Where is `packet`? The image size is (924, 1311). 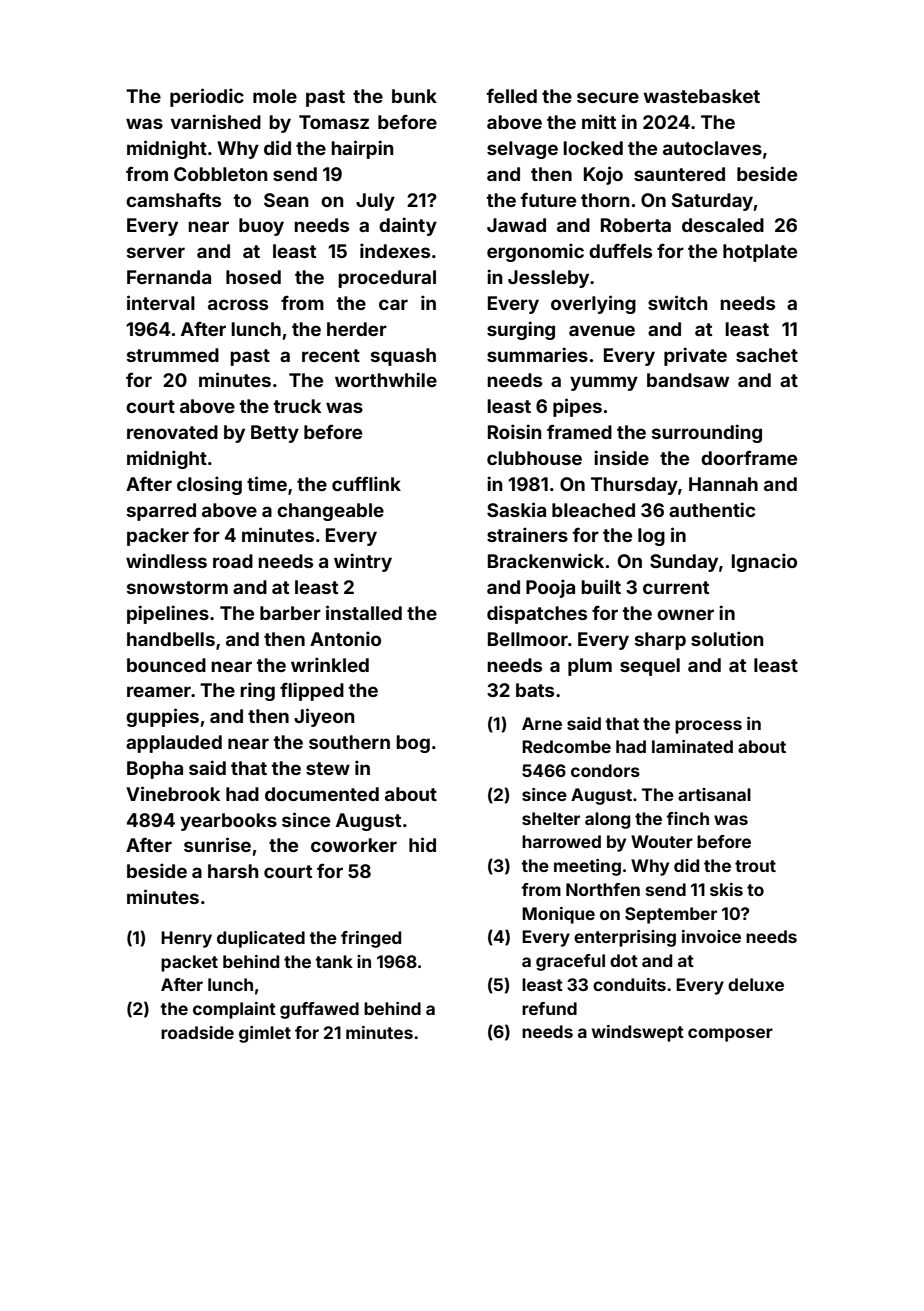 packet is located at coordinates (189, 963).
